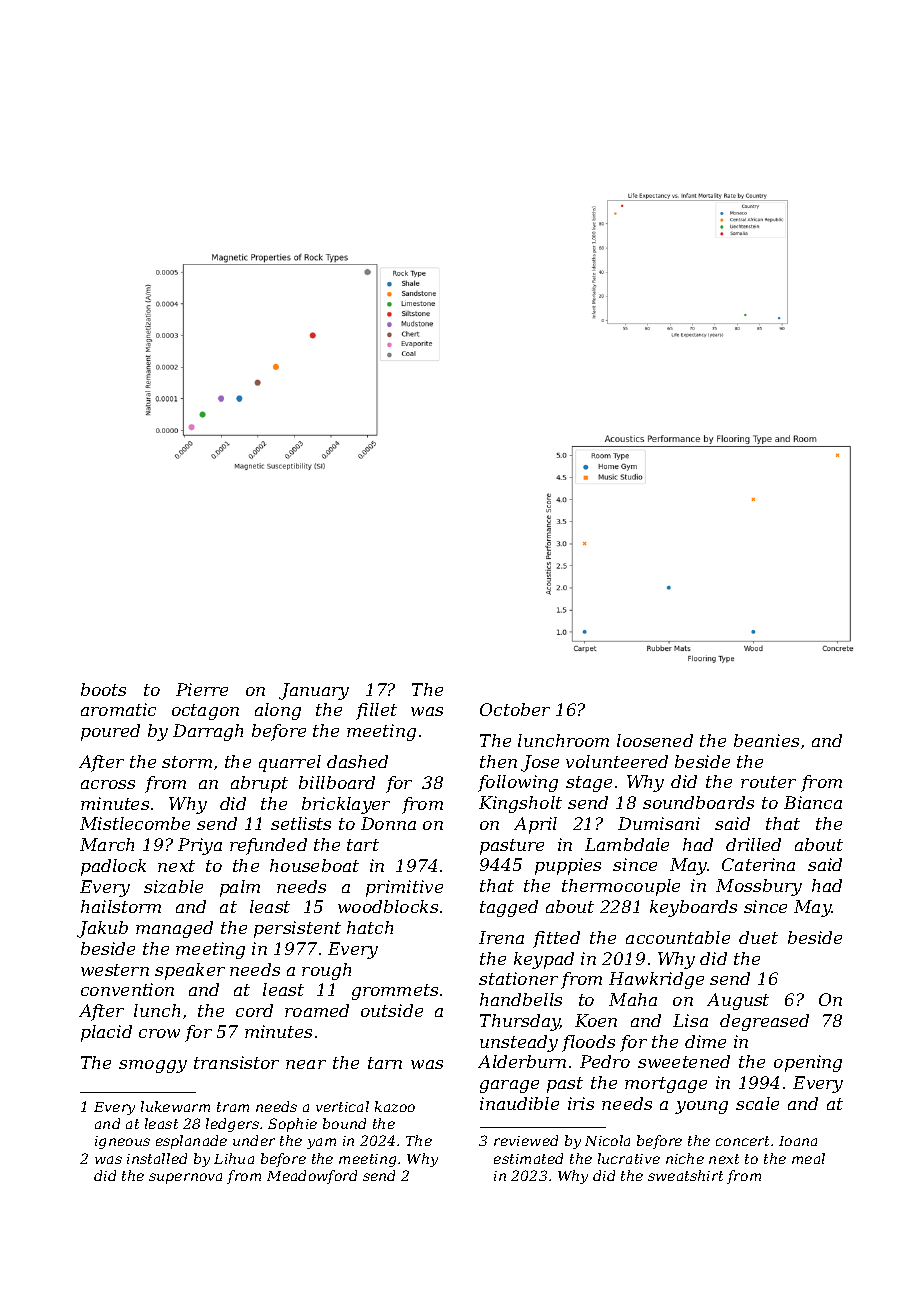 Image resolution: width=924 pixels, height=1314 pixels. What do you see at coordinates (568, 866) in the screenshot?
I see `puppies` at bounding box center [568, 866].
